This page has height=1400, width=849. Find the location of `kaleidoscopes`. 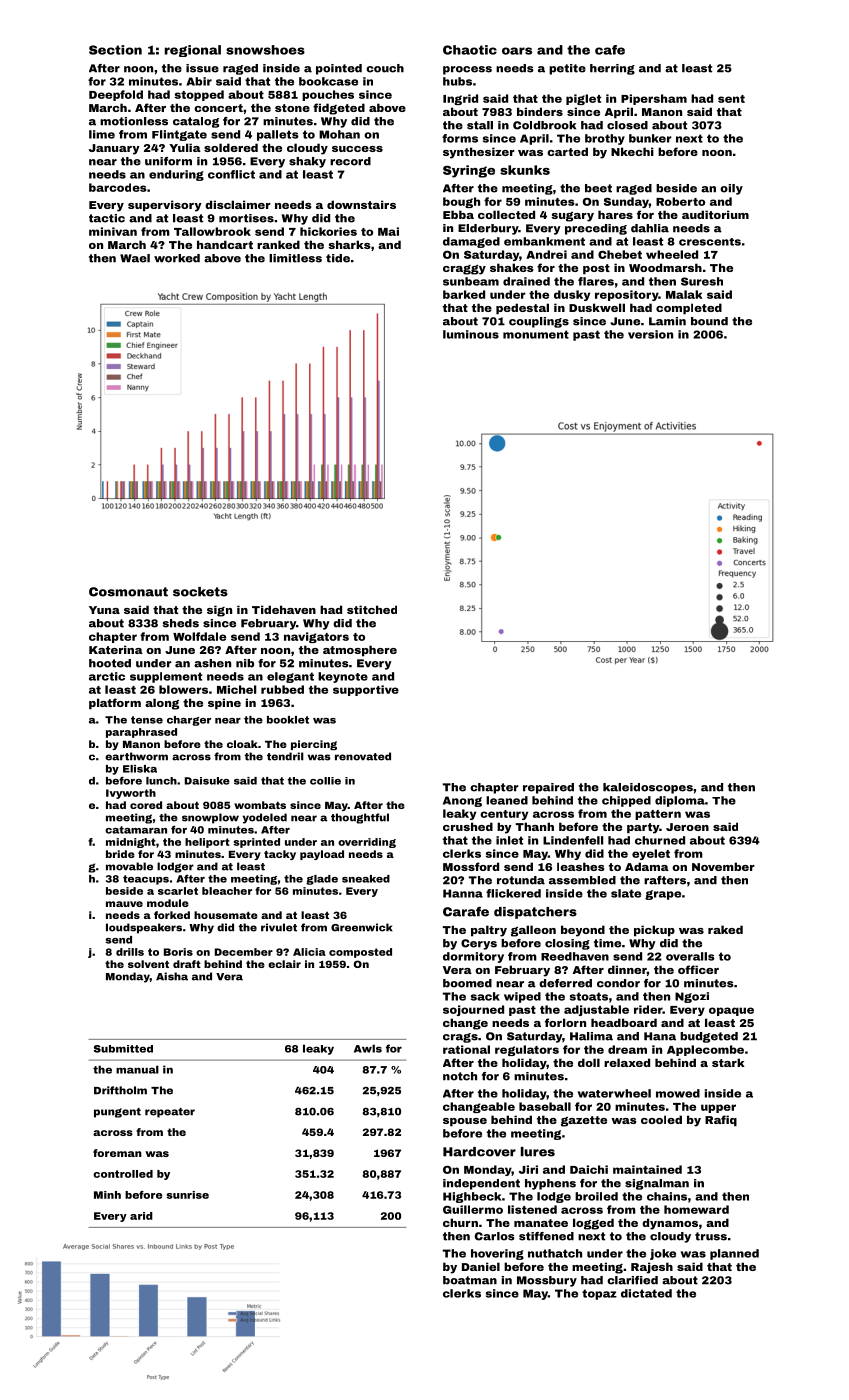

kaleidoscopes is located at coordinates (648, 788).
